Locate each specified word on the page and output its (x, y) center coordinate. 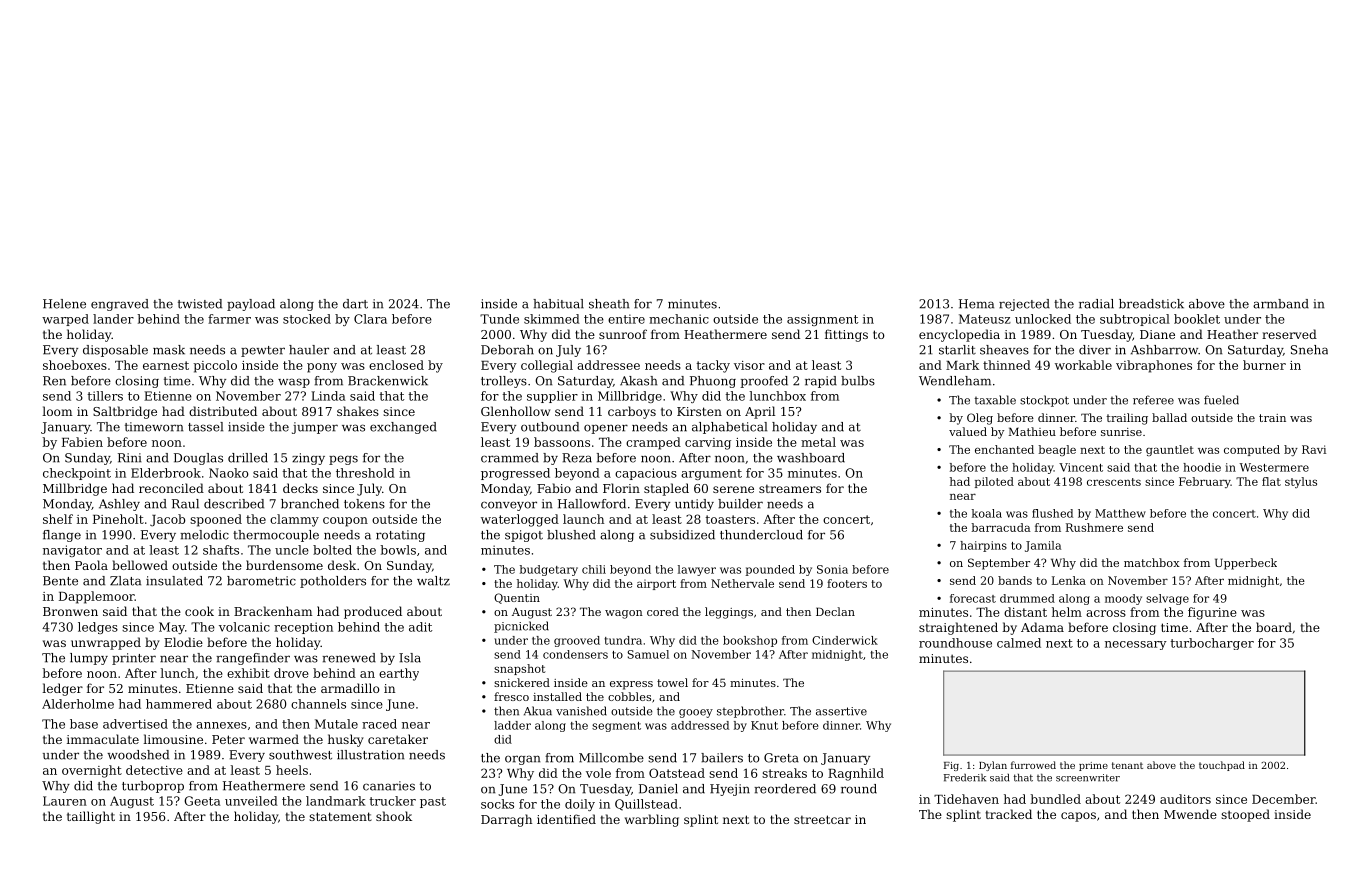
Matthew (1120, 513)
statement (340, 816)
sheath (609, 304)
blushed (571, 535)
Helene (64, 304)
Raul (185, 504)
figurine (1212, 613)
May (172, 628)
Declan (835, 611)
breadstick (1151, 304)
